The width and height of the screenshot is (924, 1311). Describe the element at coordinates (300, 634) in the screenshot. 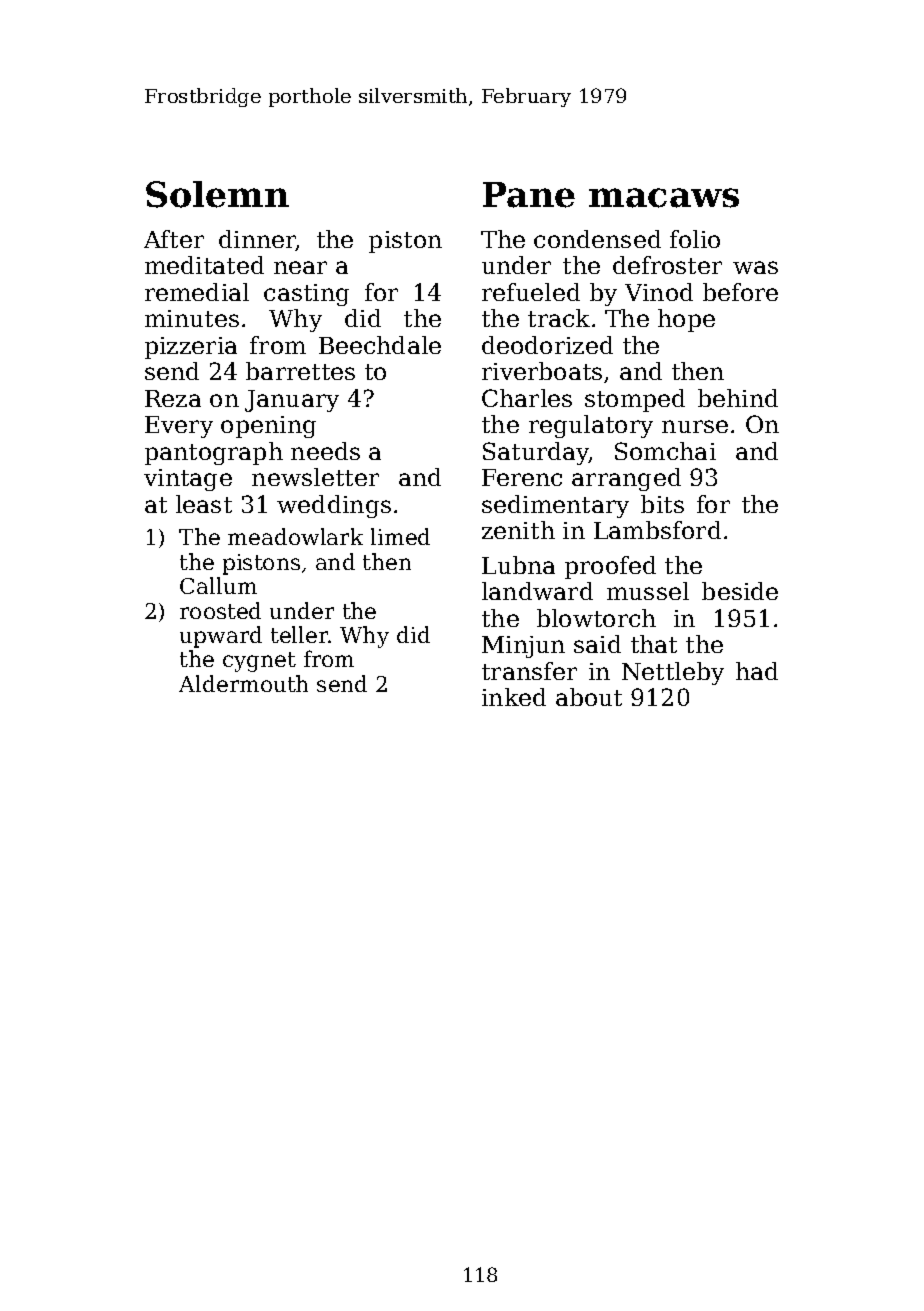

I see `teller` at that location.
